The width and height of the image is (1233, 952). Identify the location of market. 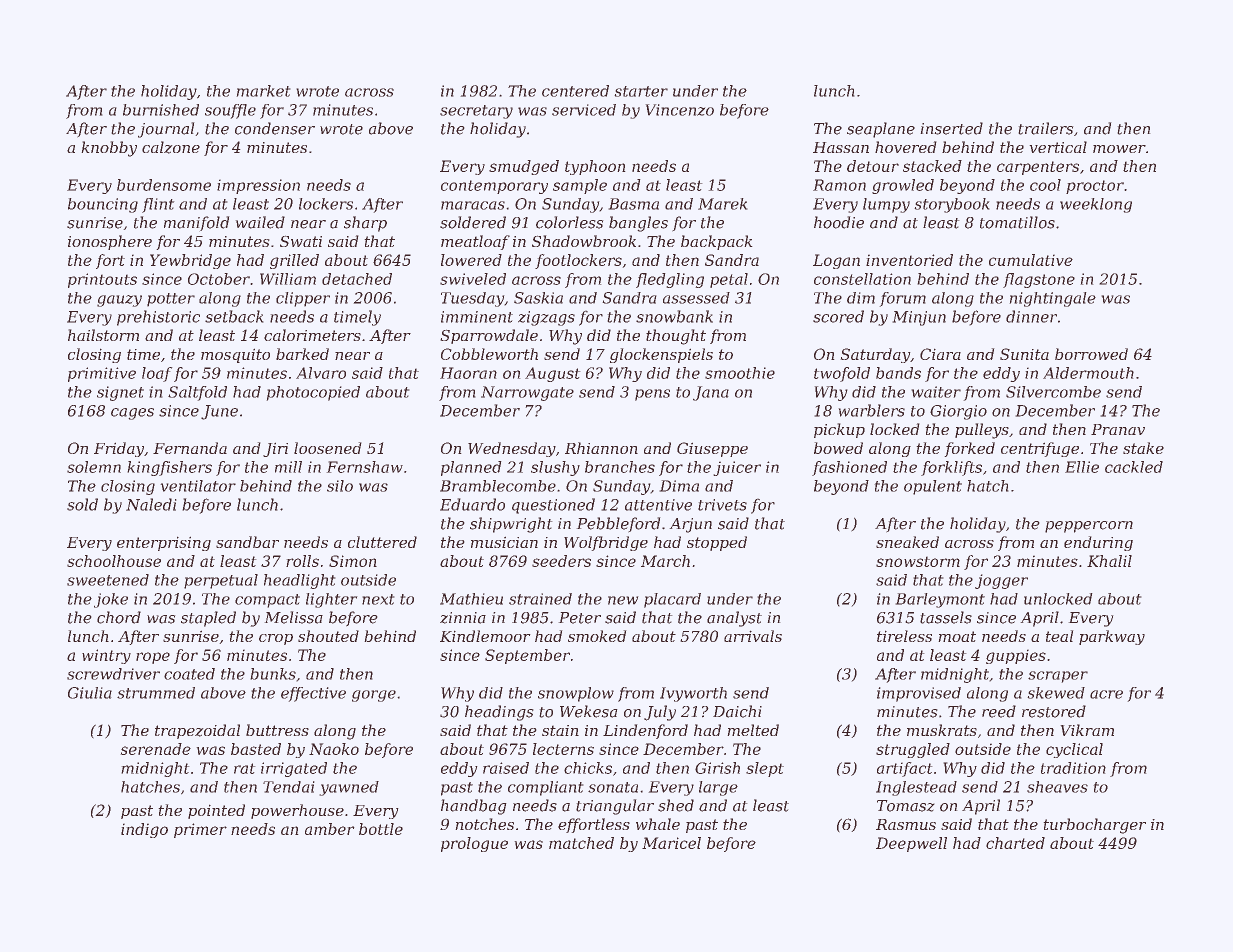
(263, 91).
